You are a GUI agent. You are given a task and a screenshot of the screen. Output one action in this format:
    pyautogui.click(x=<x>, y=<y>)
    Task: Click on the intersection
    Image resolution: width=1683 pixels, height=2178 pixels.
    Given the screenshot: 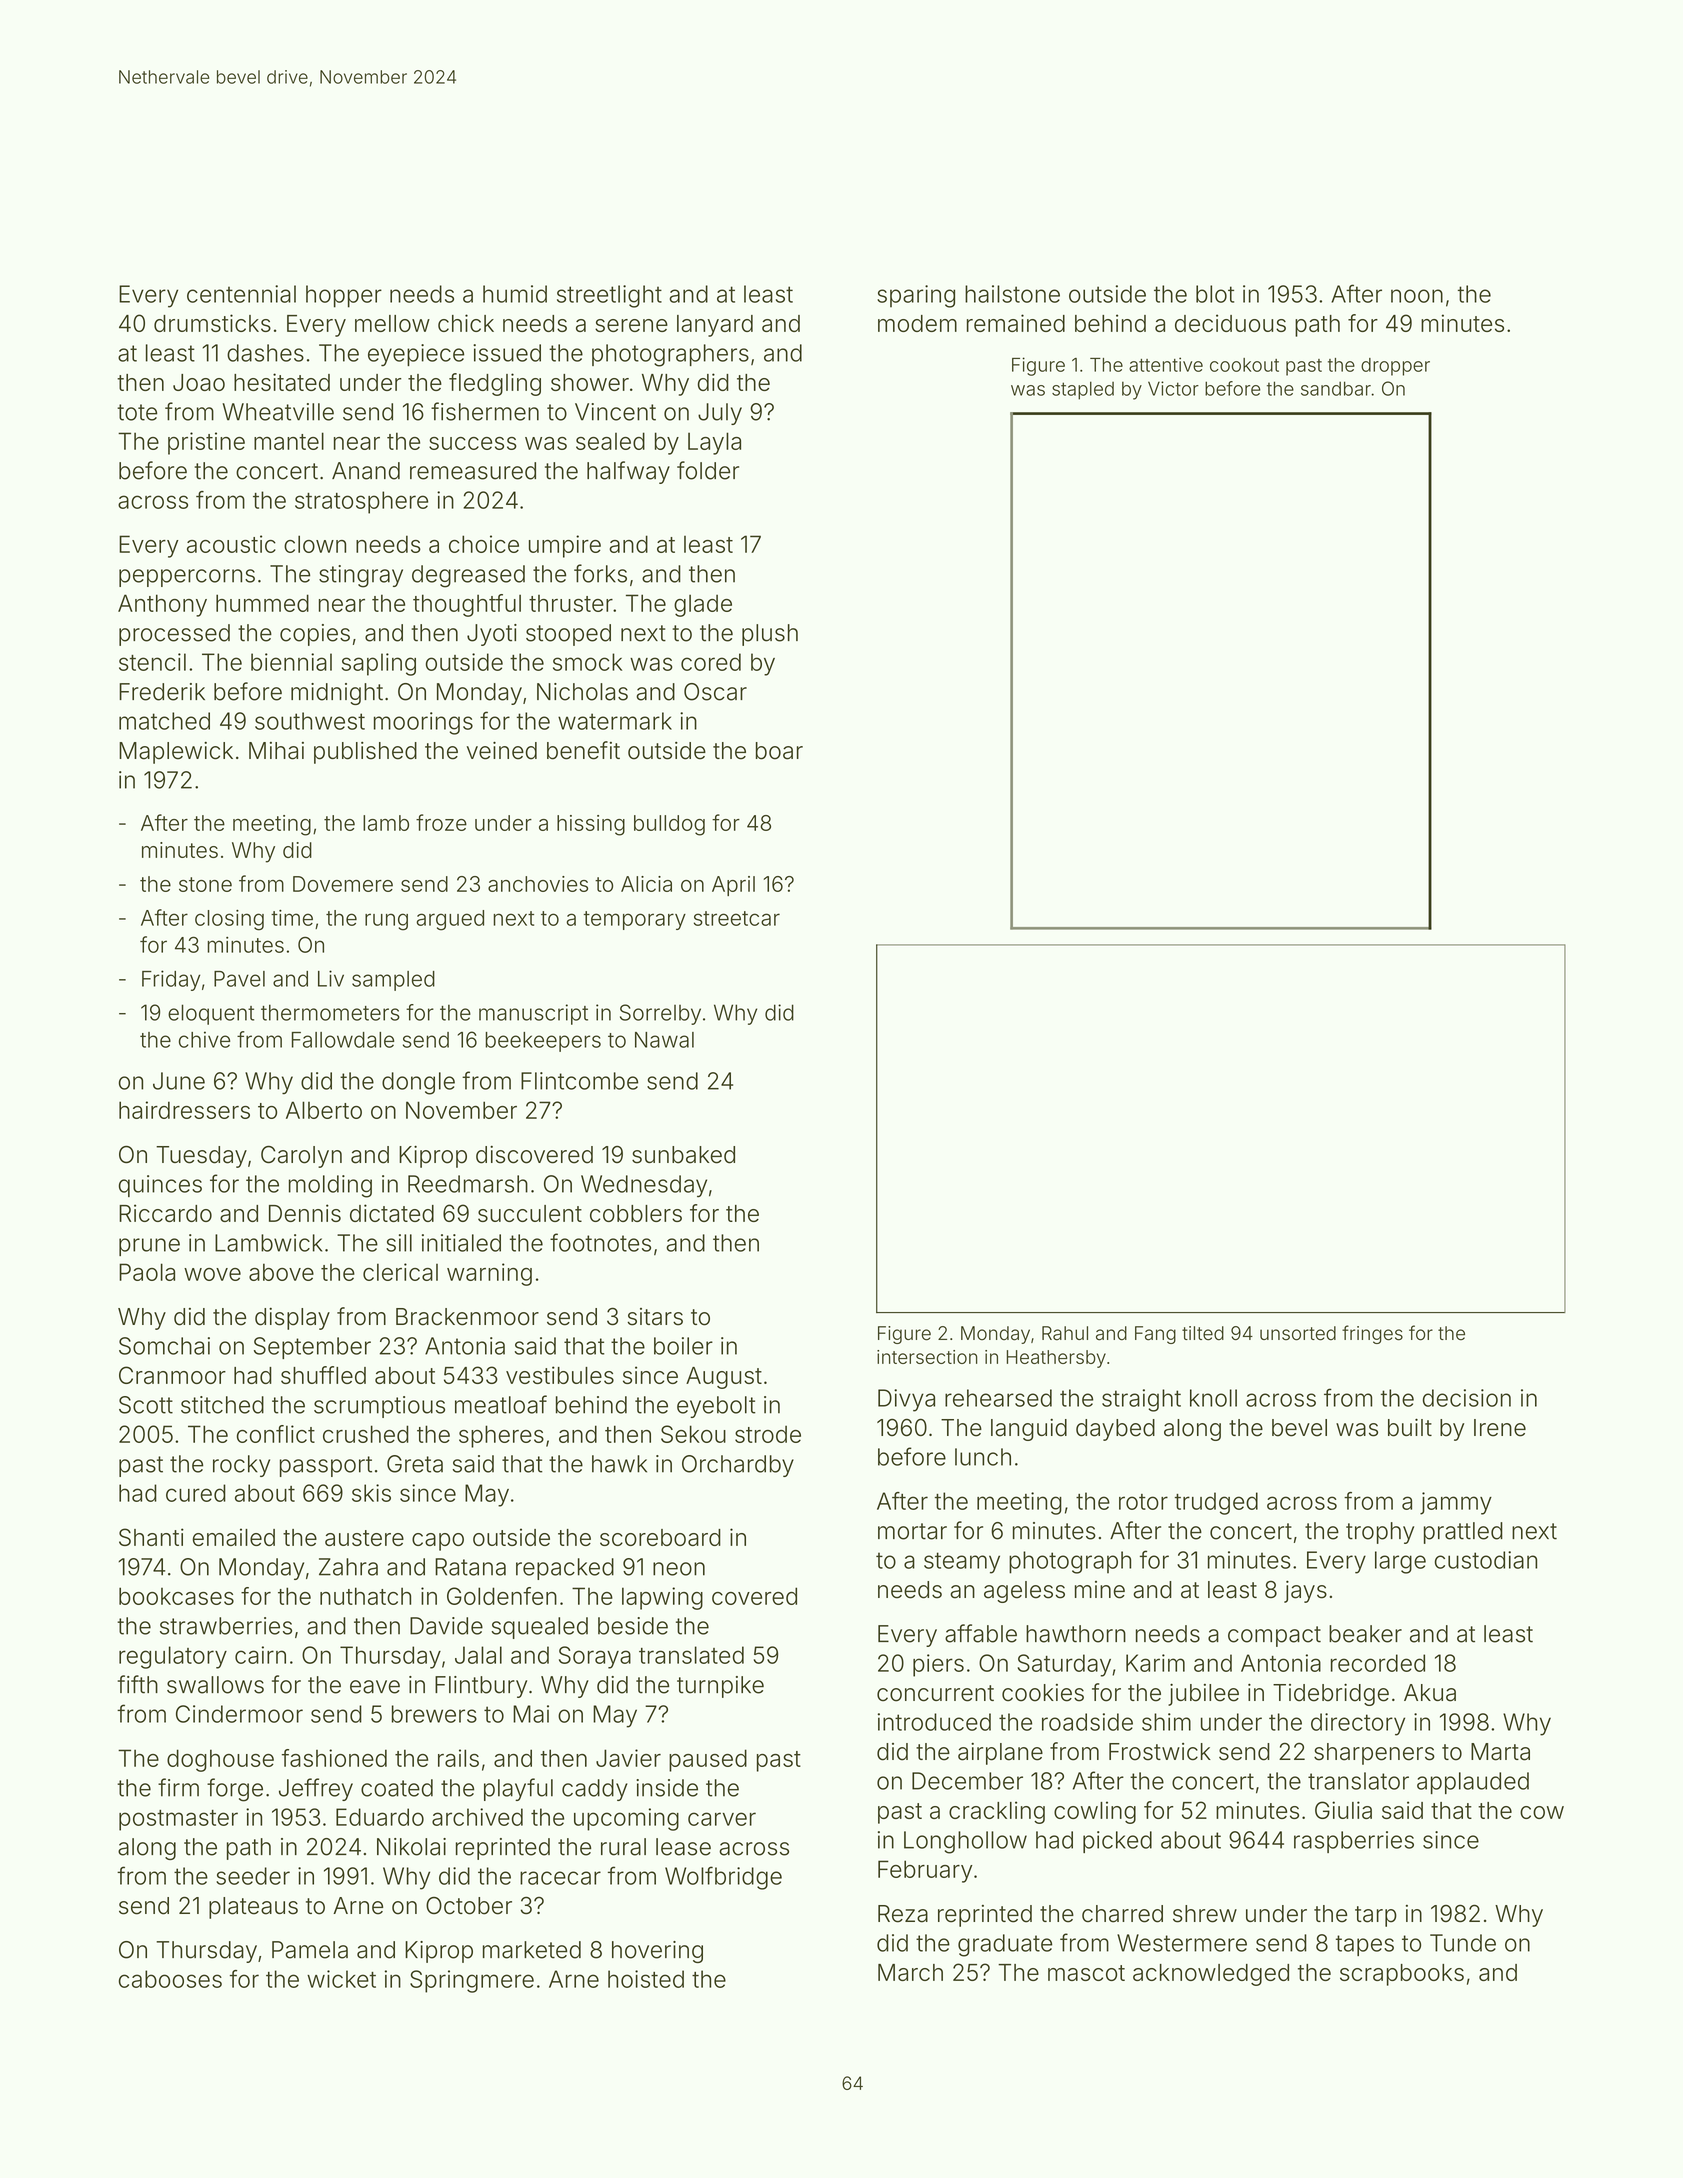 What is the action you would take?
    pyautogui.click(x=927, y=1357)
